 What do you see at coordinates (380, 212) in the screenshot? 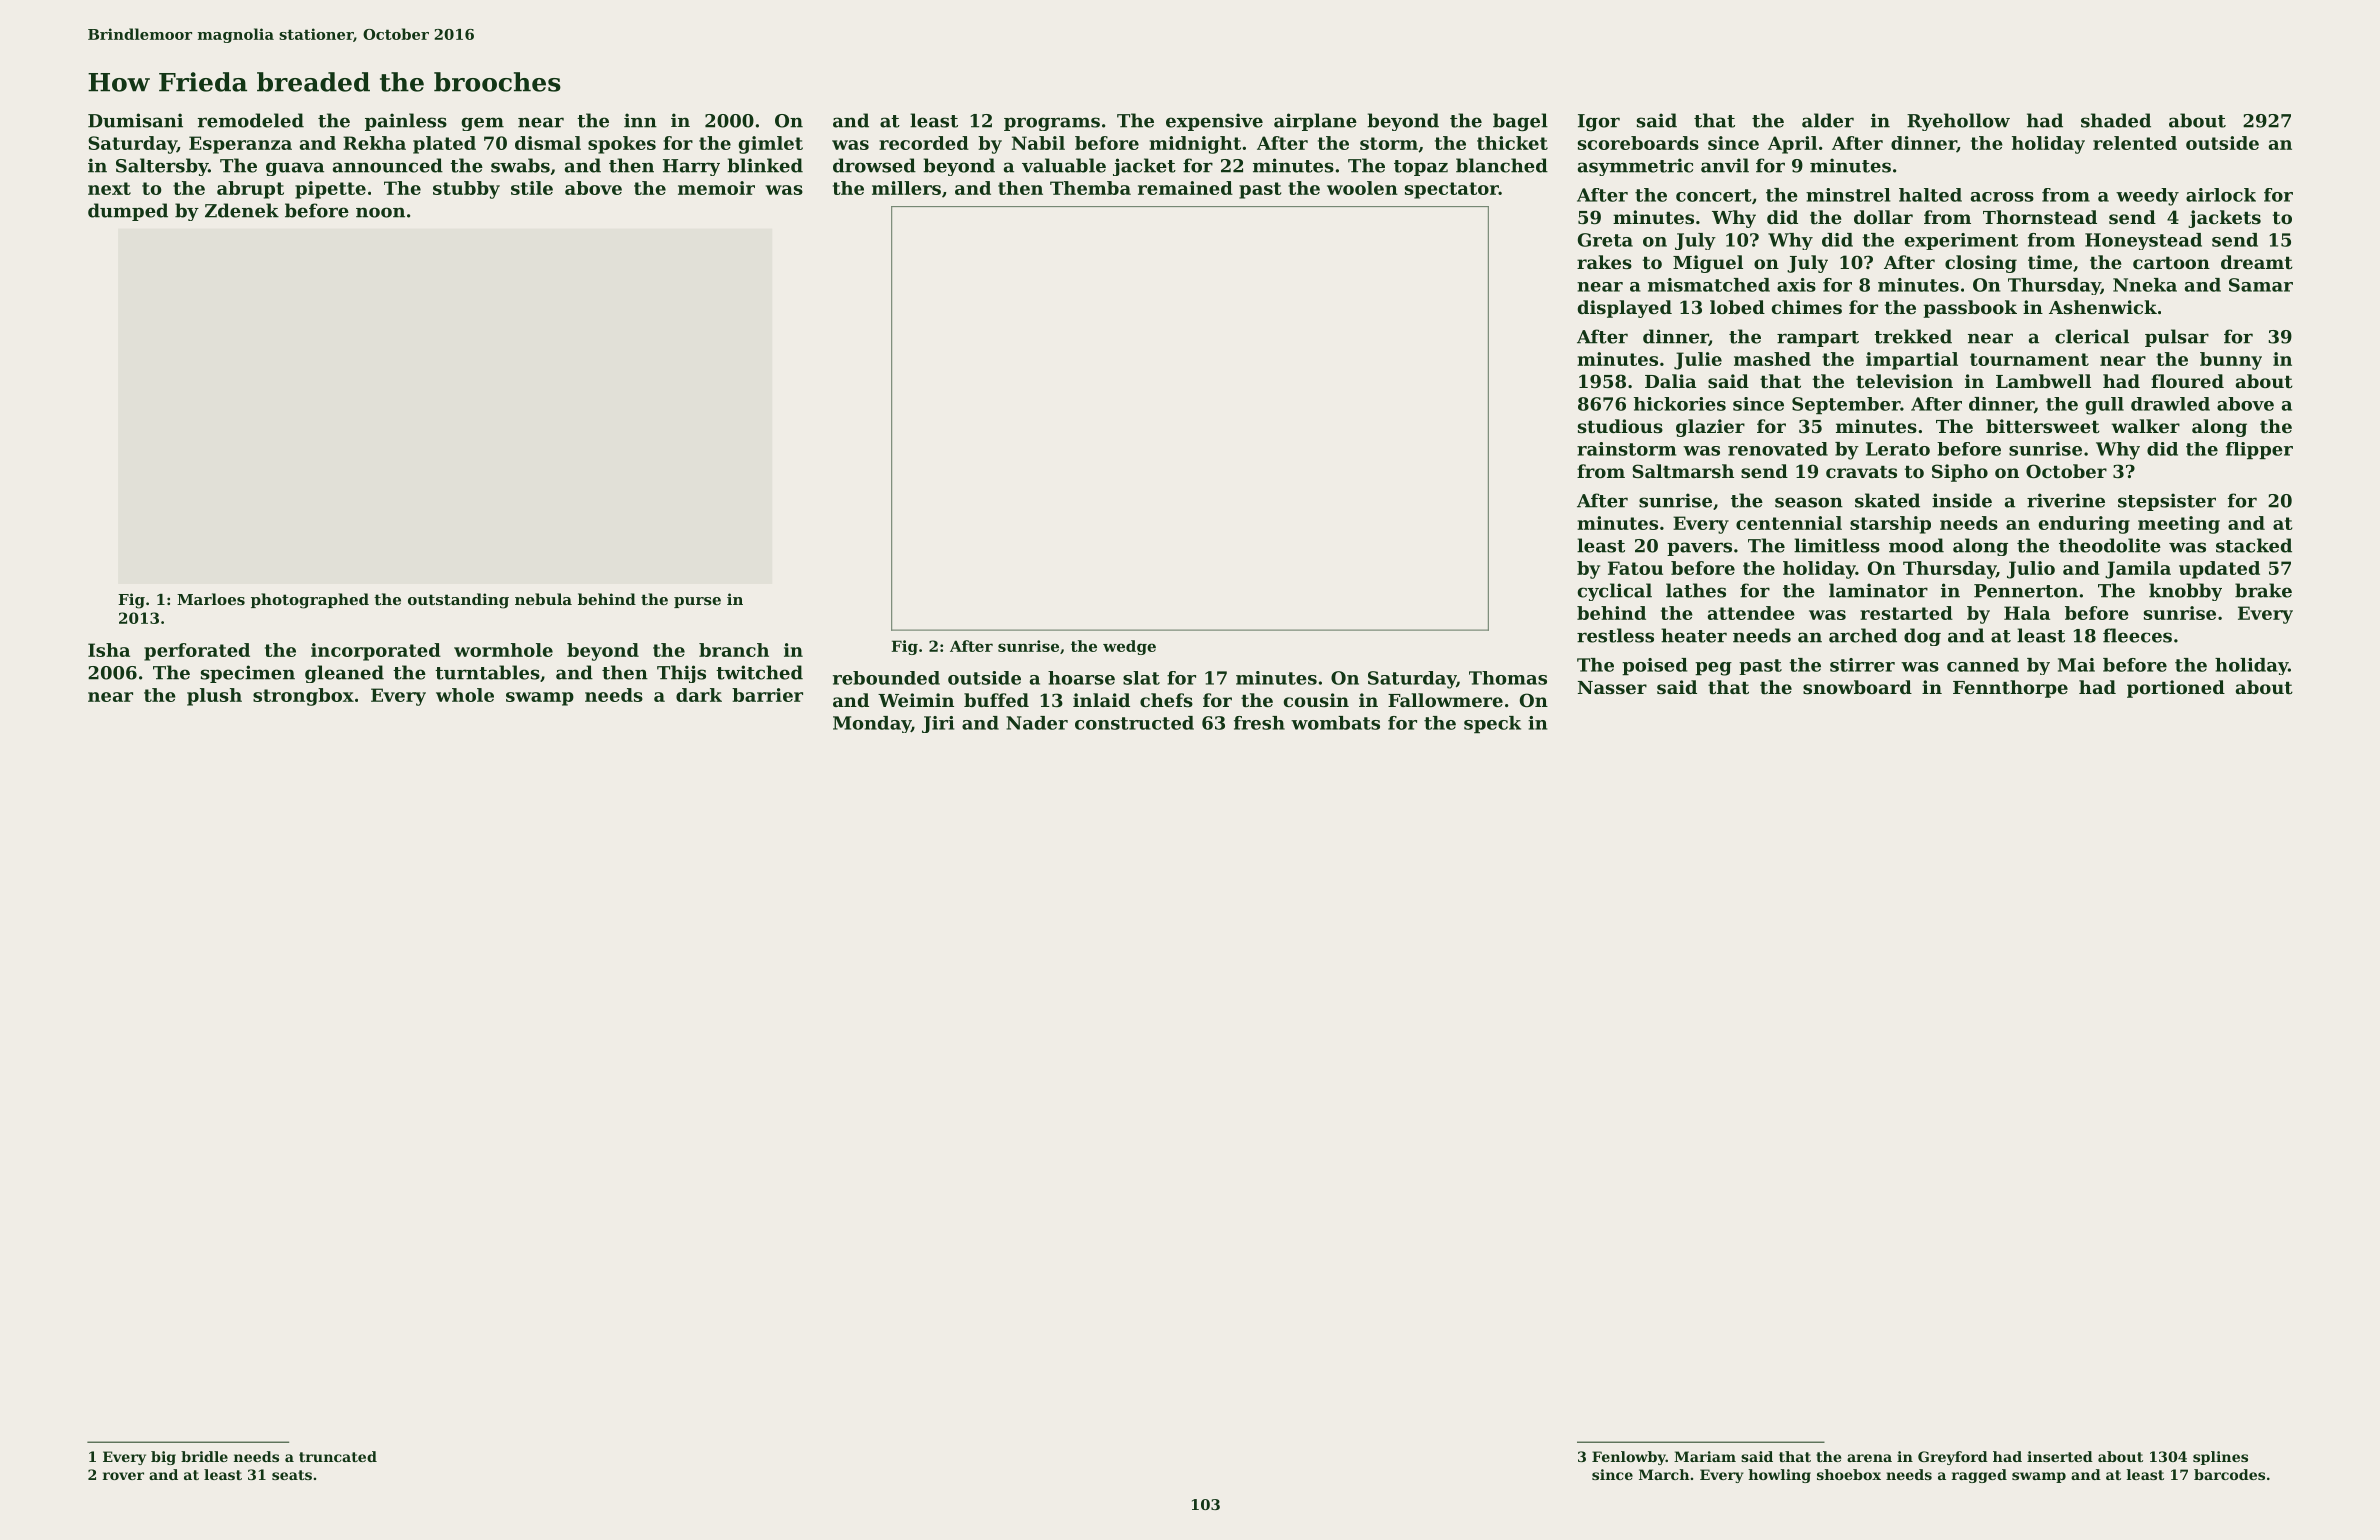
I see `noon` at bounding box center [380, 212].
